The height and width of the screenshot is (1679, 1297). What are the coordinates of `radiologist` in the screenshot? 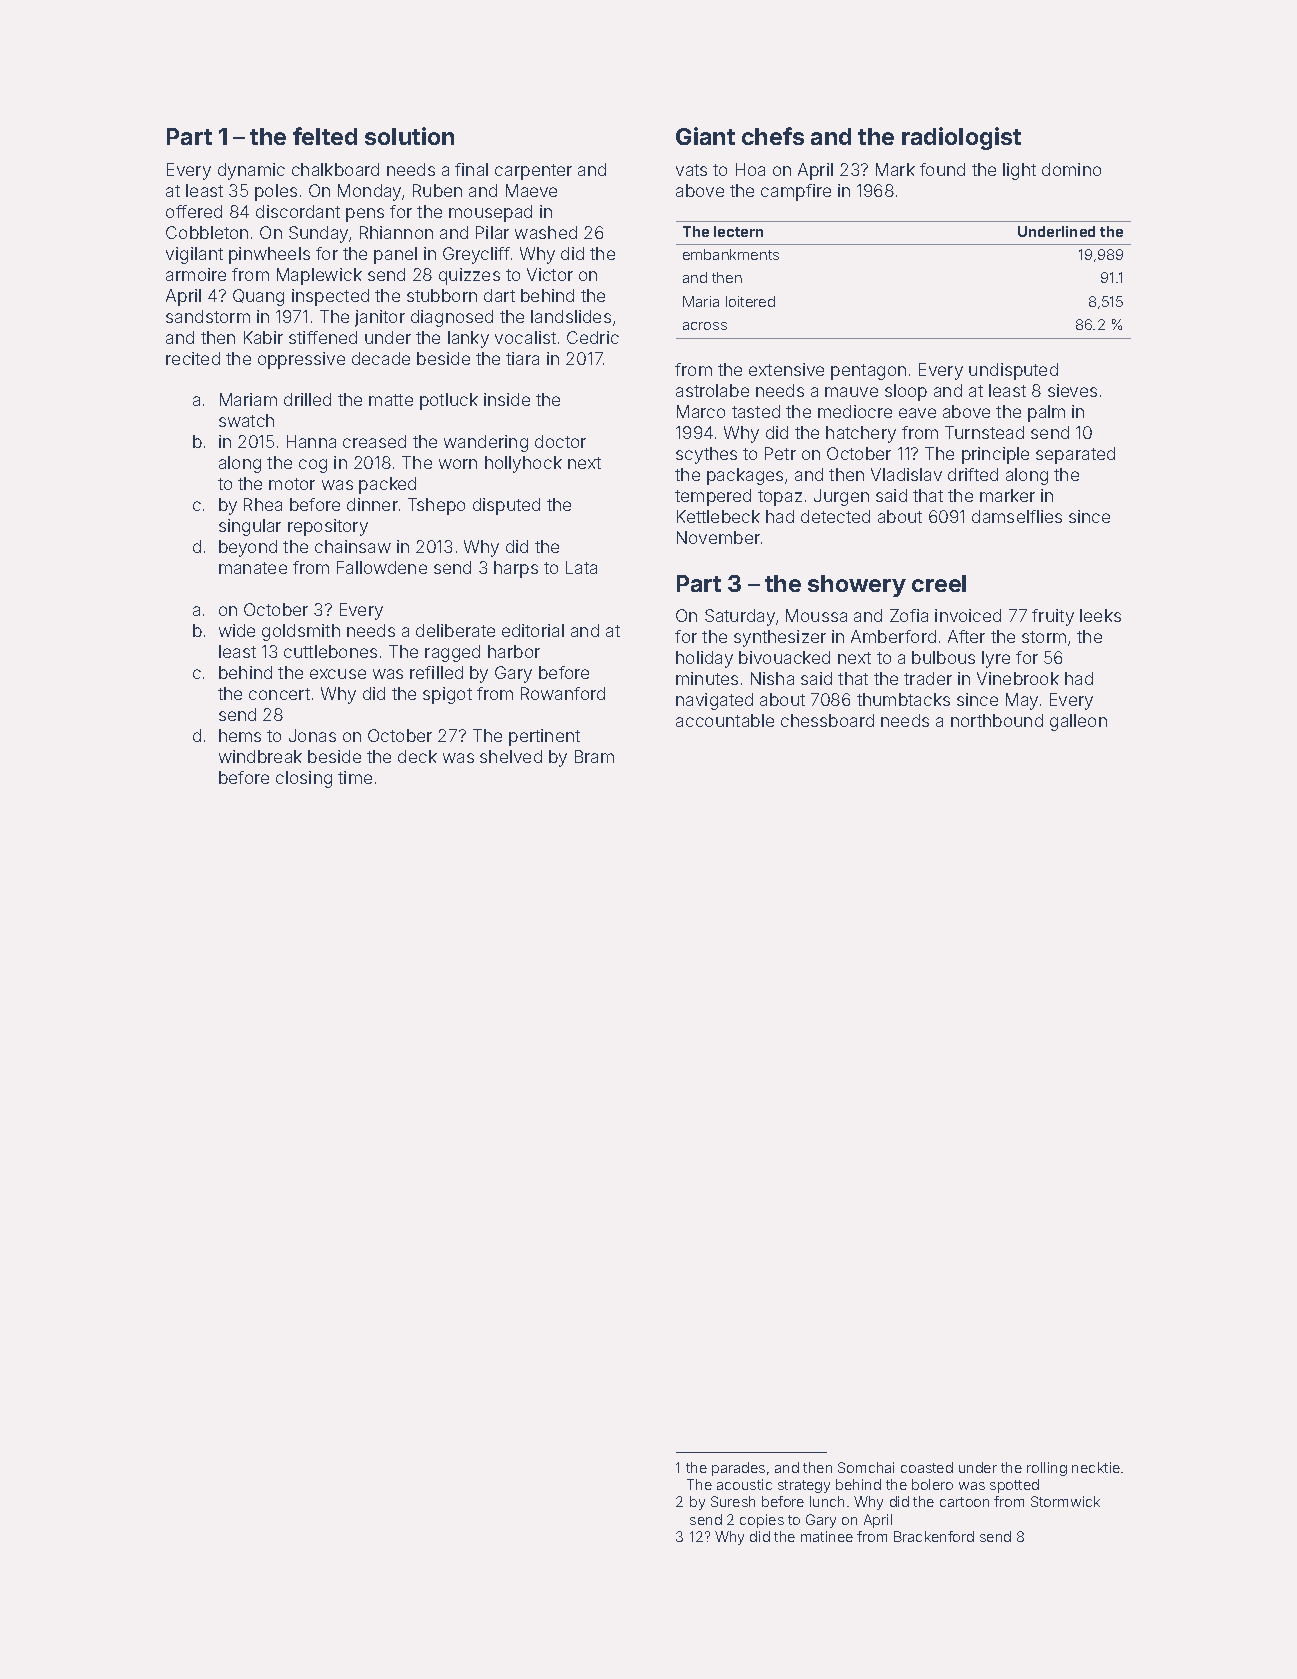 It's located at (961, 138).
